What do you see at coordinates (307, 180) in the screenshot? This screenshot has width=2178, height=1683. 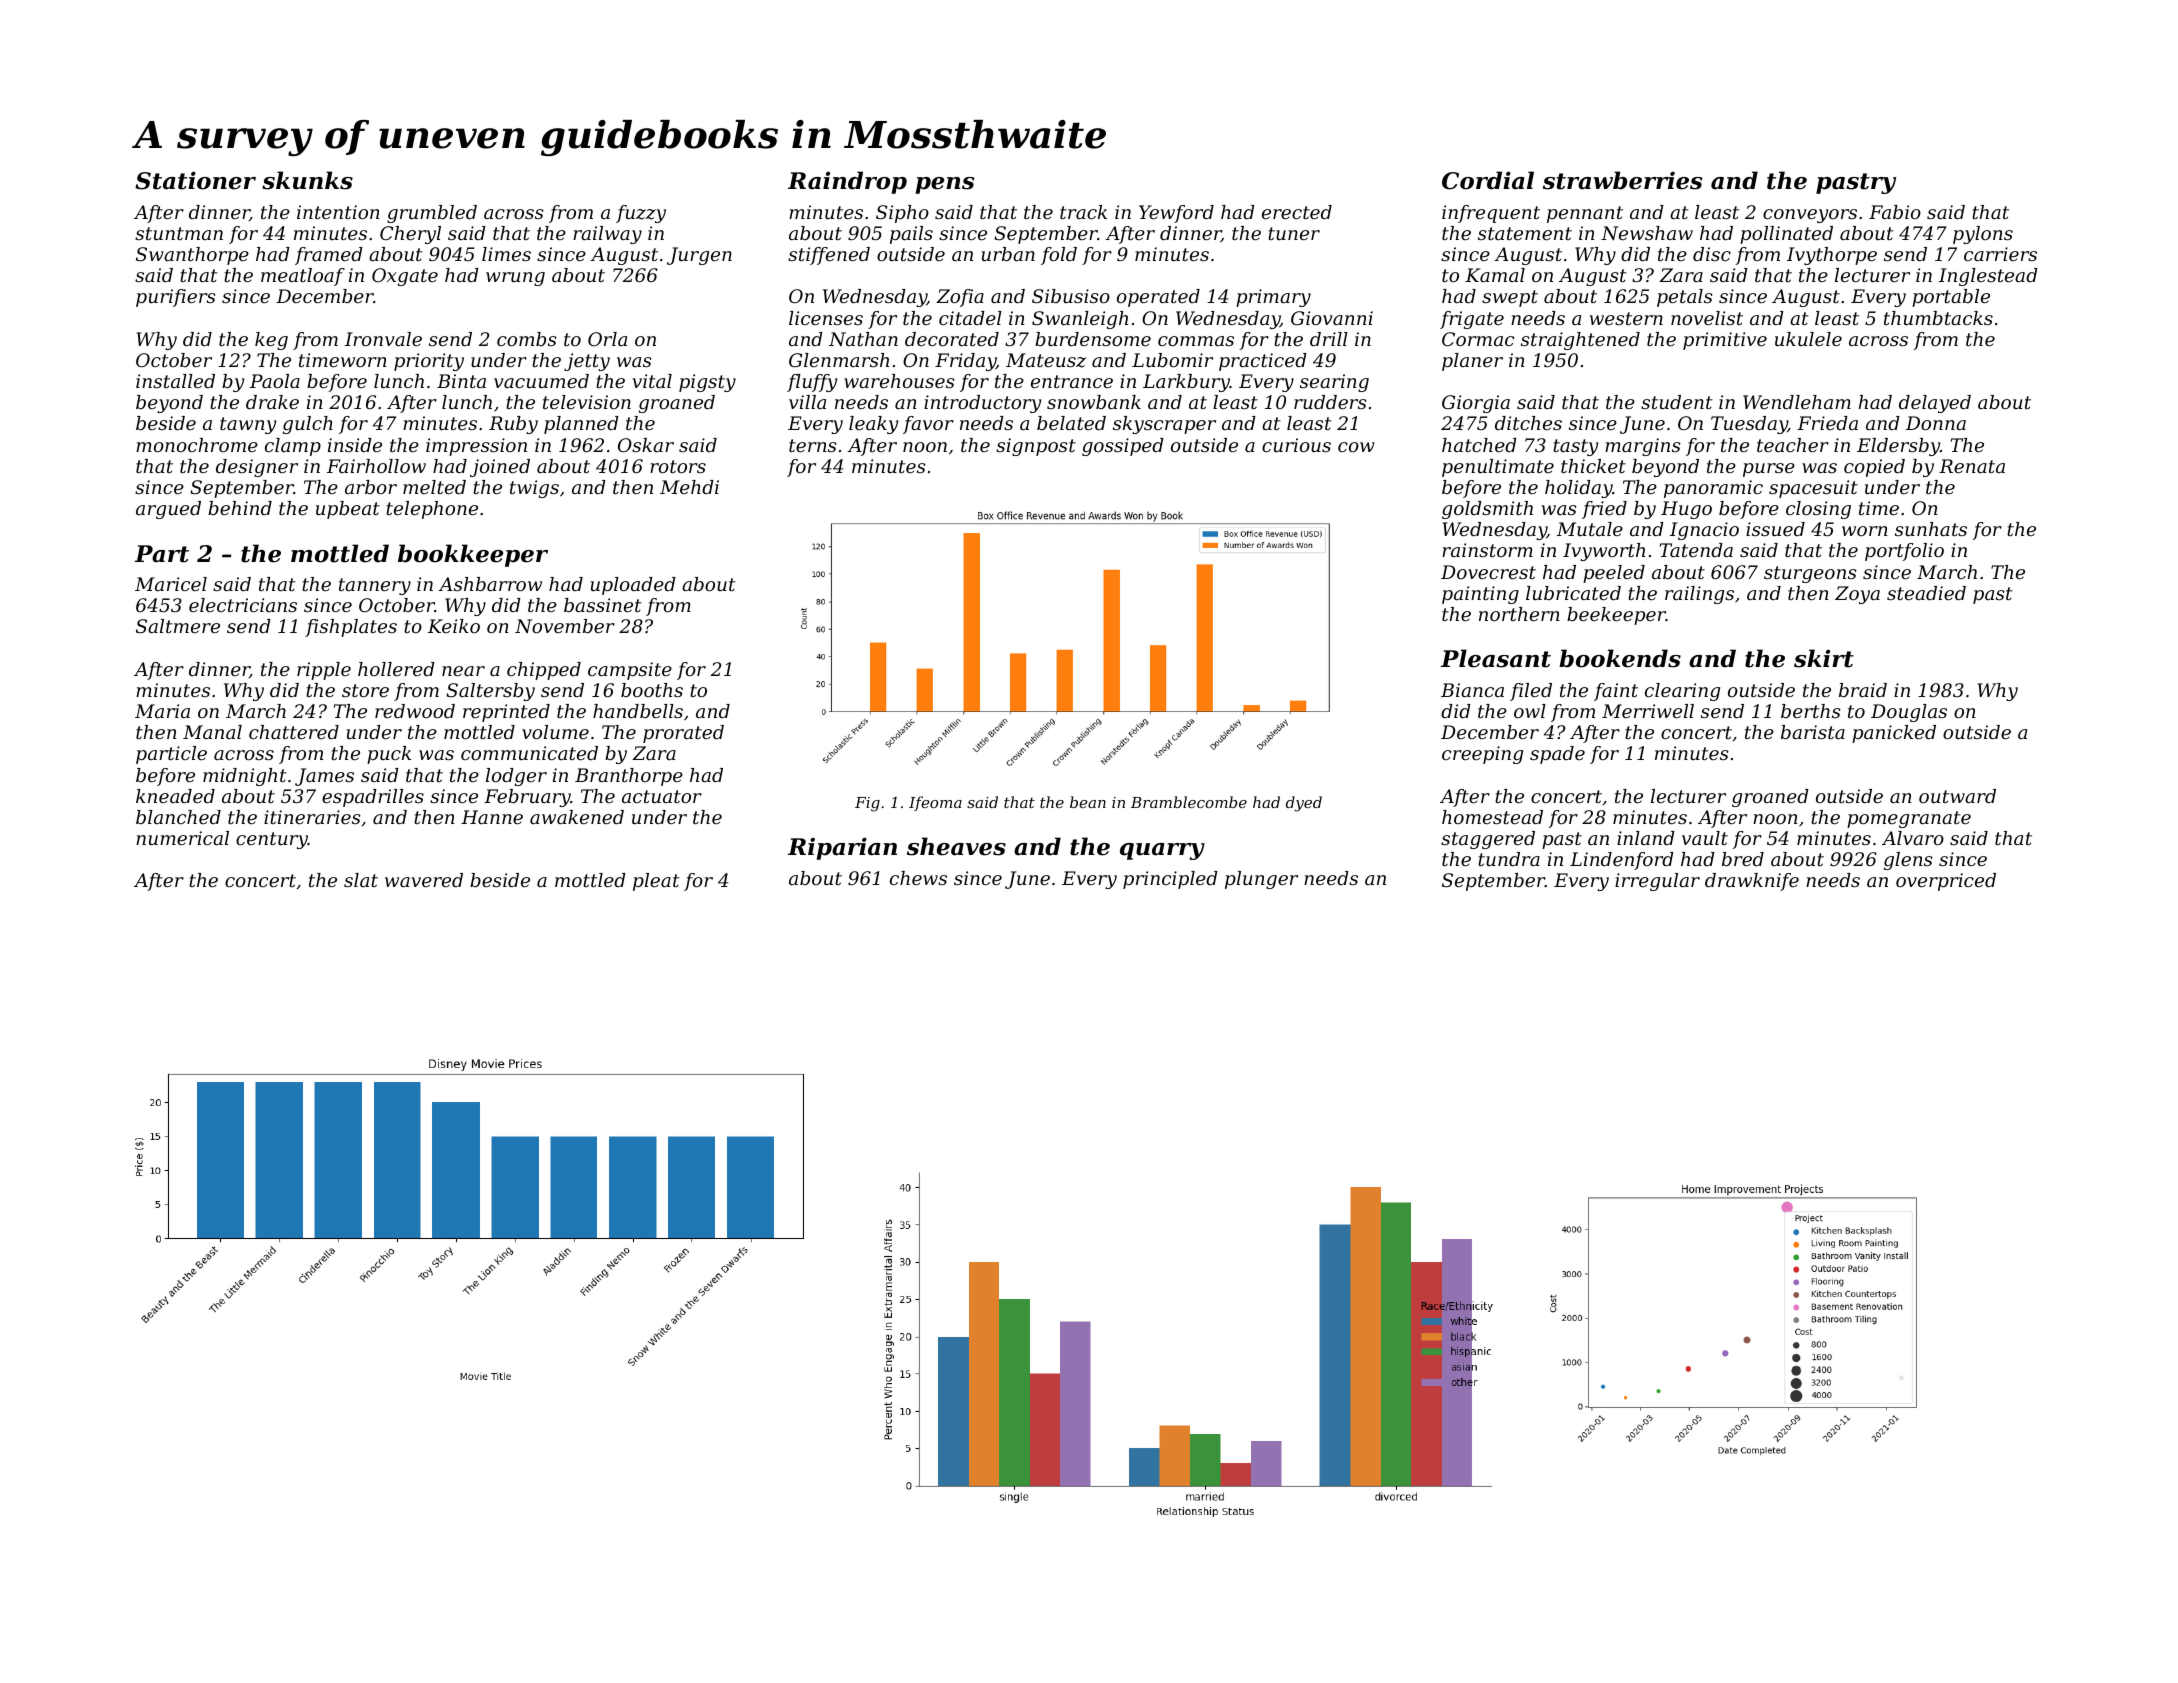 I see `skunks` at bounding box center [307, 180].
